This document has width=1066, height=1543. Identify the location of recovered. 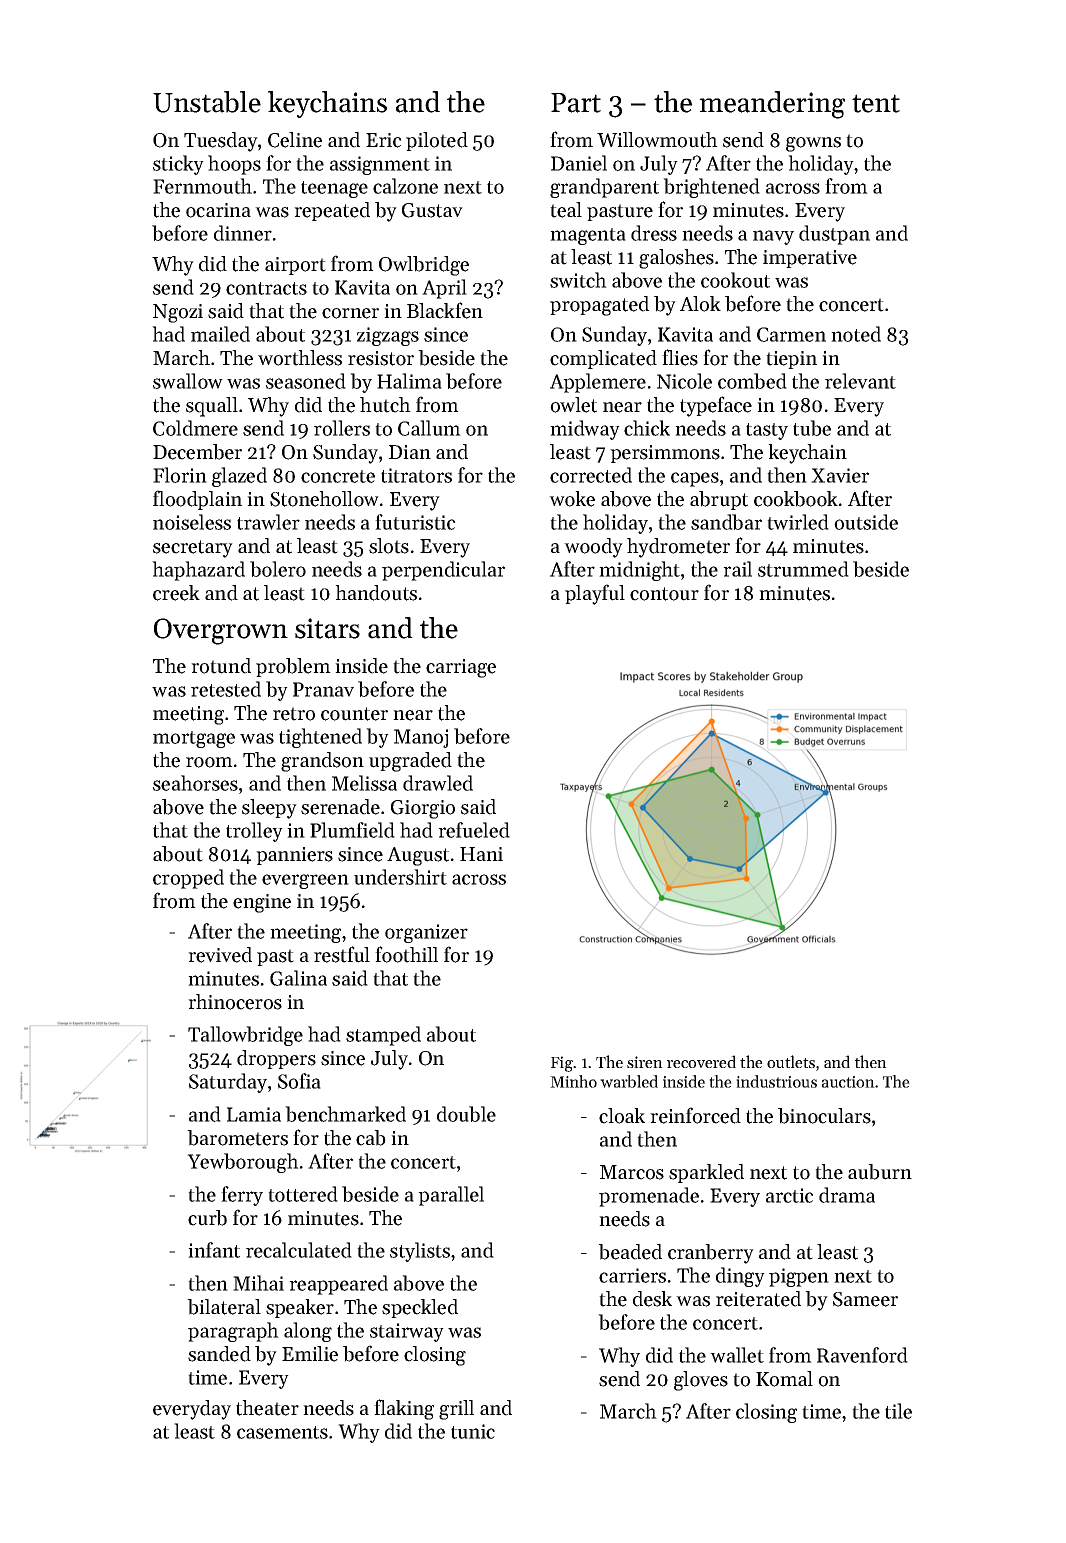
(701, 1061).
